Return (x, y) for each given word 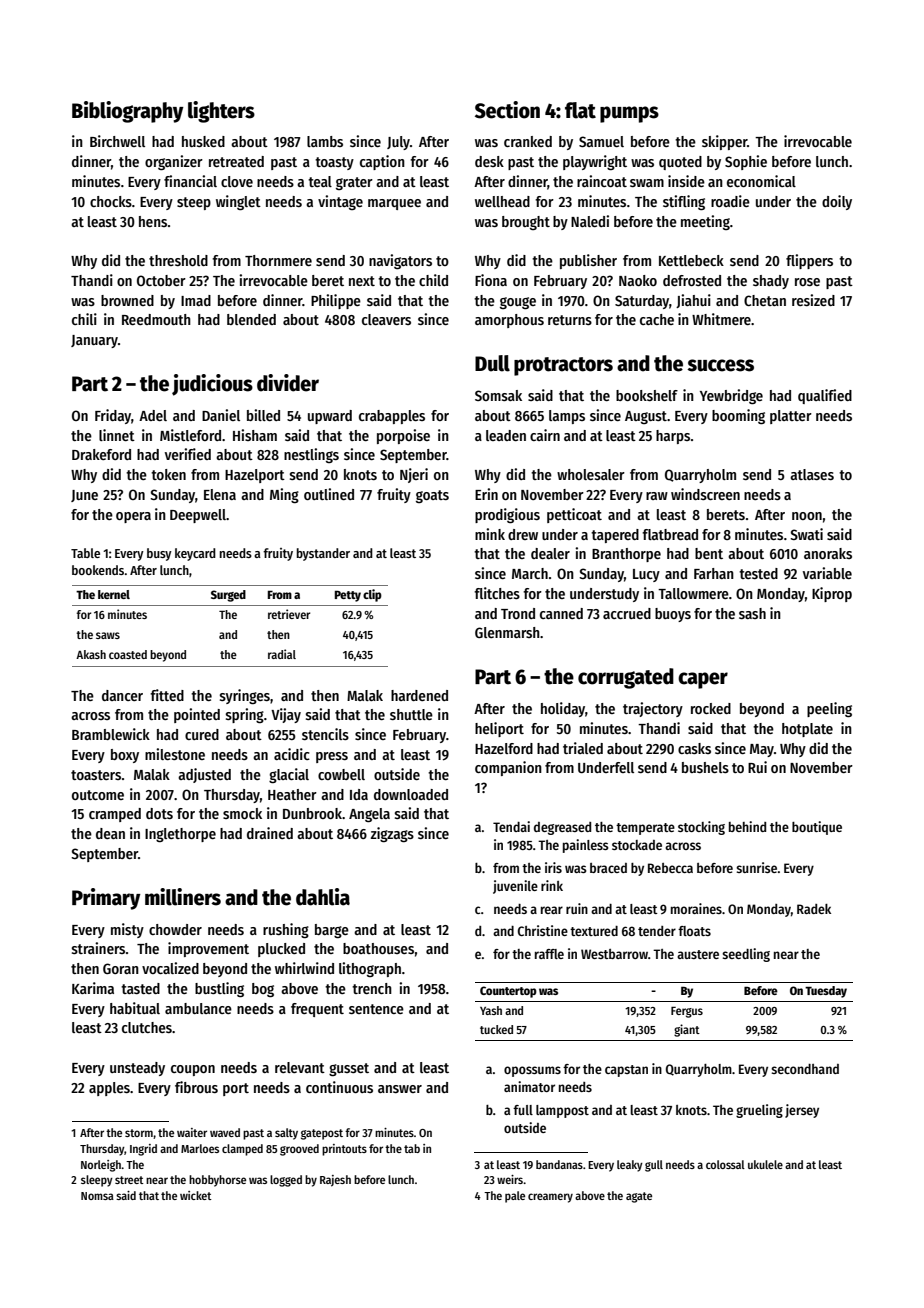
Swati (806, 534)
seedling (746, 955)
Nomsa (97, 1196)
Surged (228, 596)
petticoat (574, 515)
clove (237, 181)
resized (813, 300)
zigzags (392, 834)
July (398, 143)
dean (110, 833)
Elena (220, 494)
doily (837, 202)
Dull (492, 363)
